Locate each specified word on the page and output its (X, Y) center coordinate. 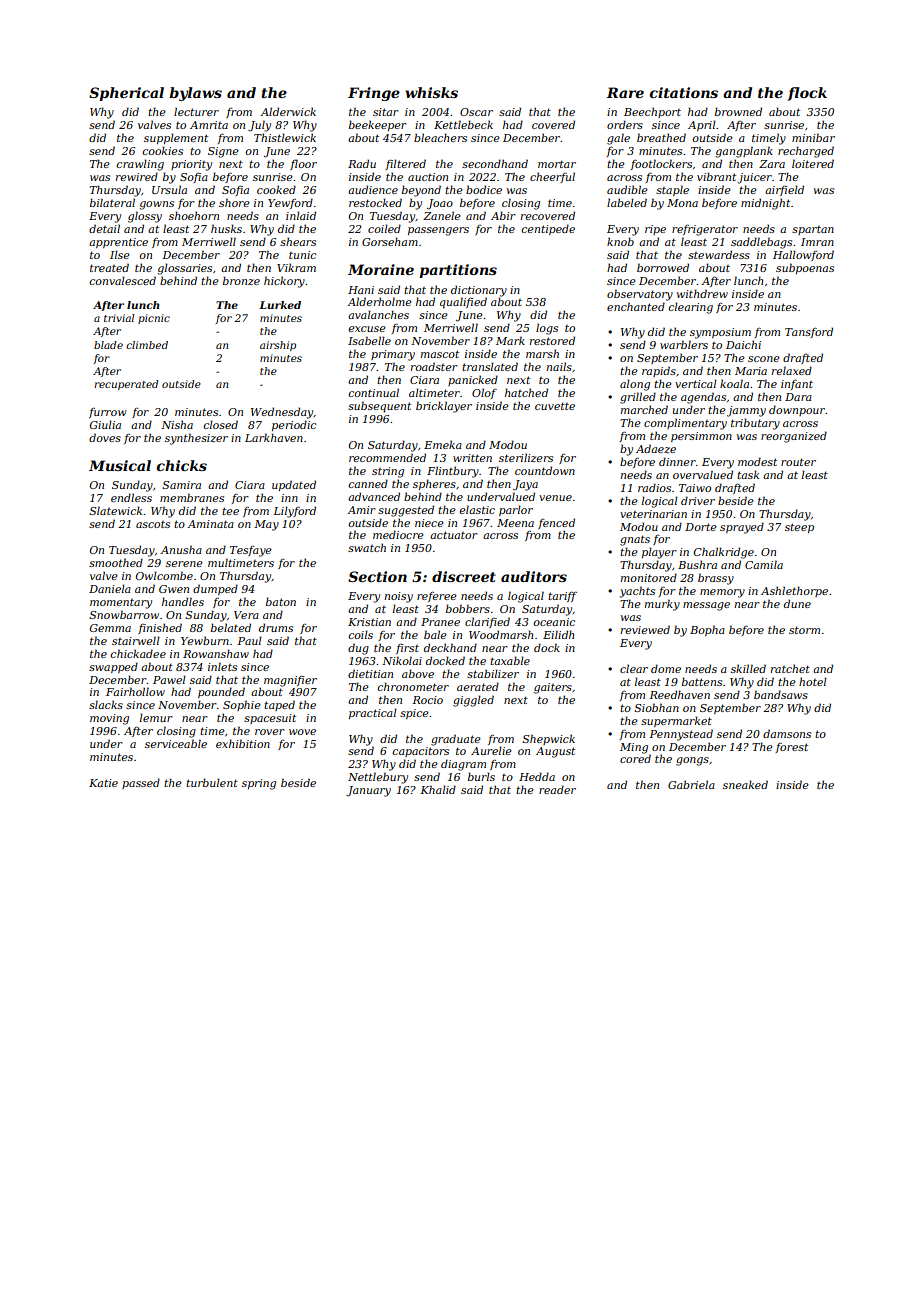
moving (109, 719)
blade (108, 345)
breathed (661, 137)
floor (303, 164)
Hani (361, 290)
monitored (649, 577)
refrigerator (705, 230)
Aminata (210, 524)
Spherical (126, 94)
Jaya (525, 485)
